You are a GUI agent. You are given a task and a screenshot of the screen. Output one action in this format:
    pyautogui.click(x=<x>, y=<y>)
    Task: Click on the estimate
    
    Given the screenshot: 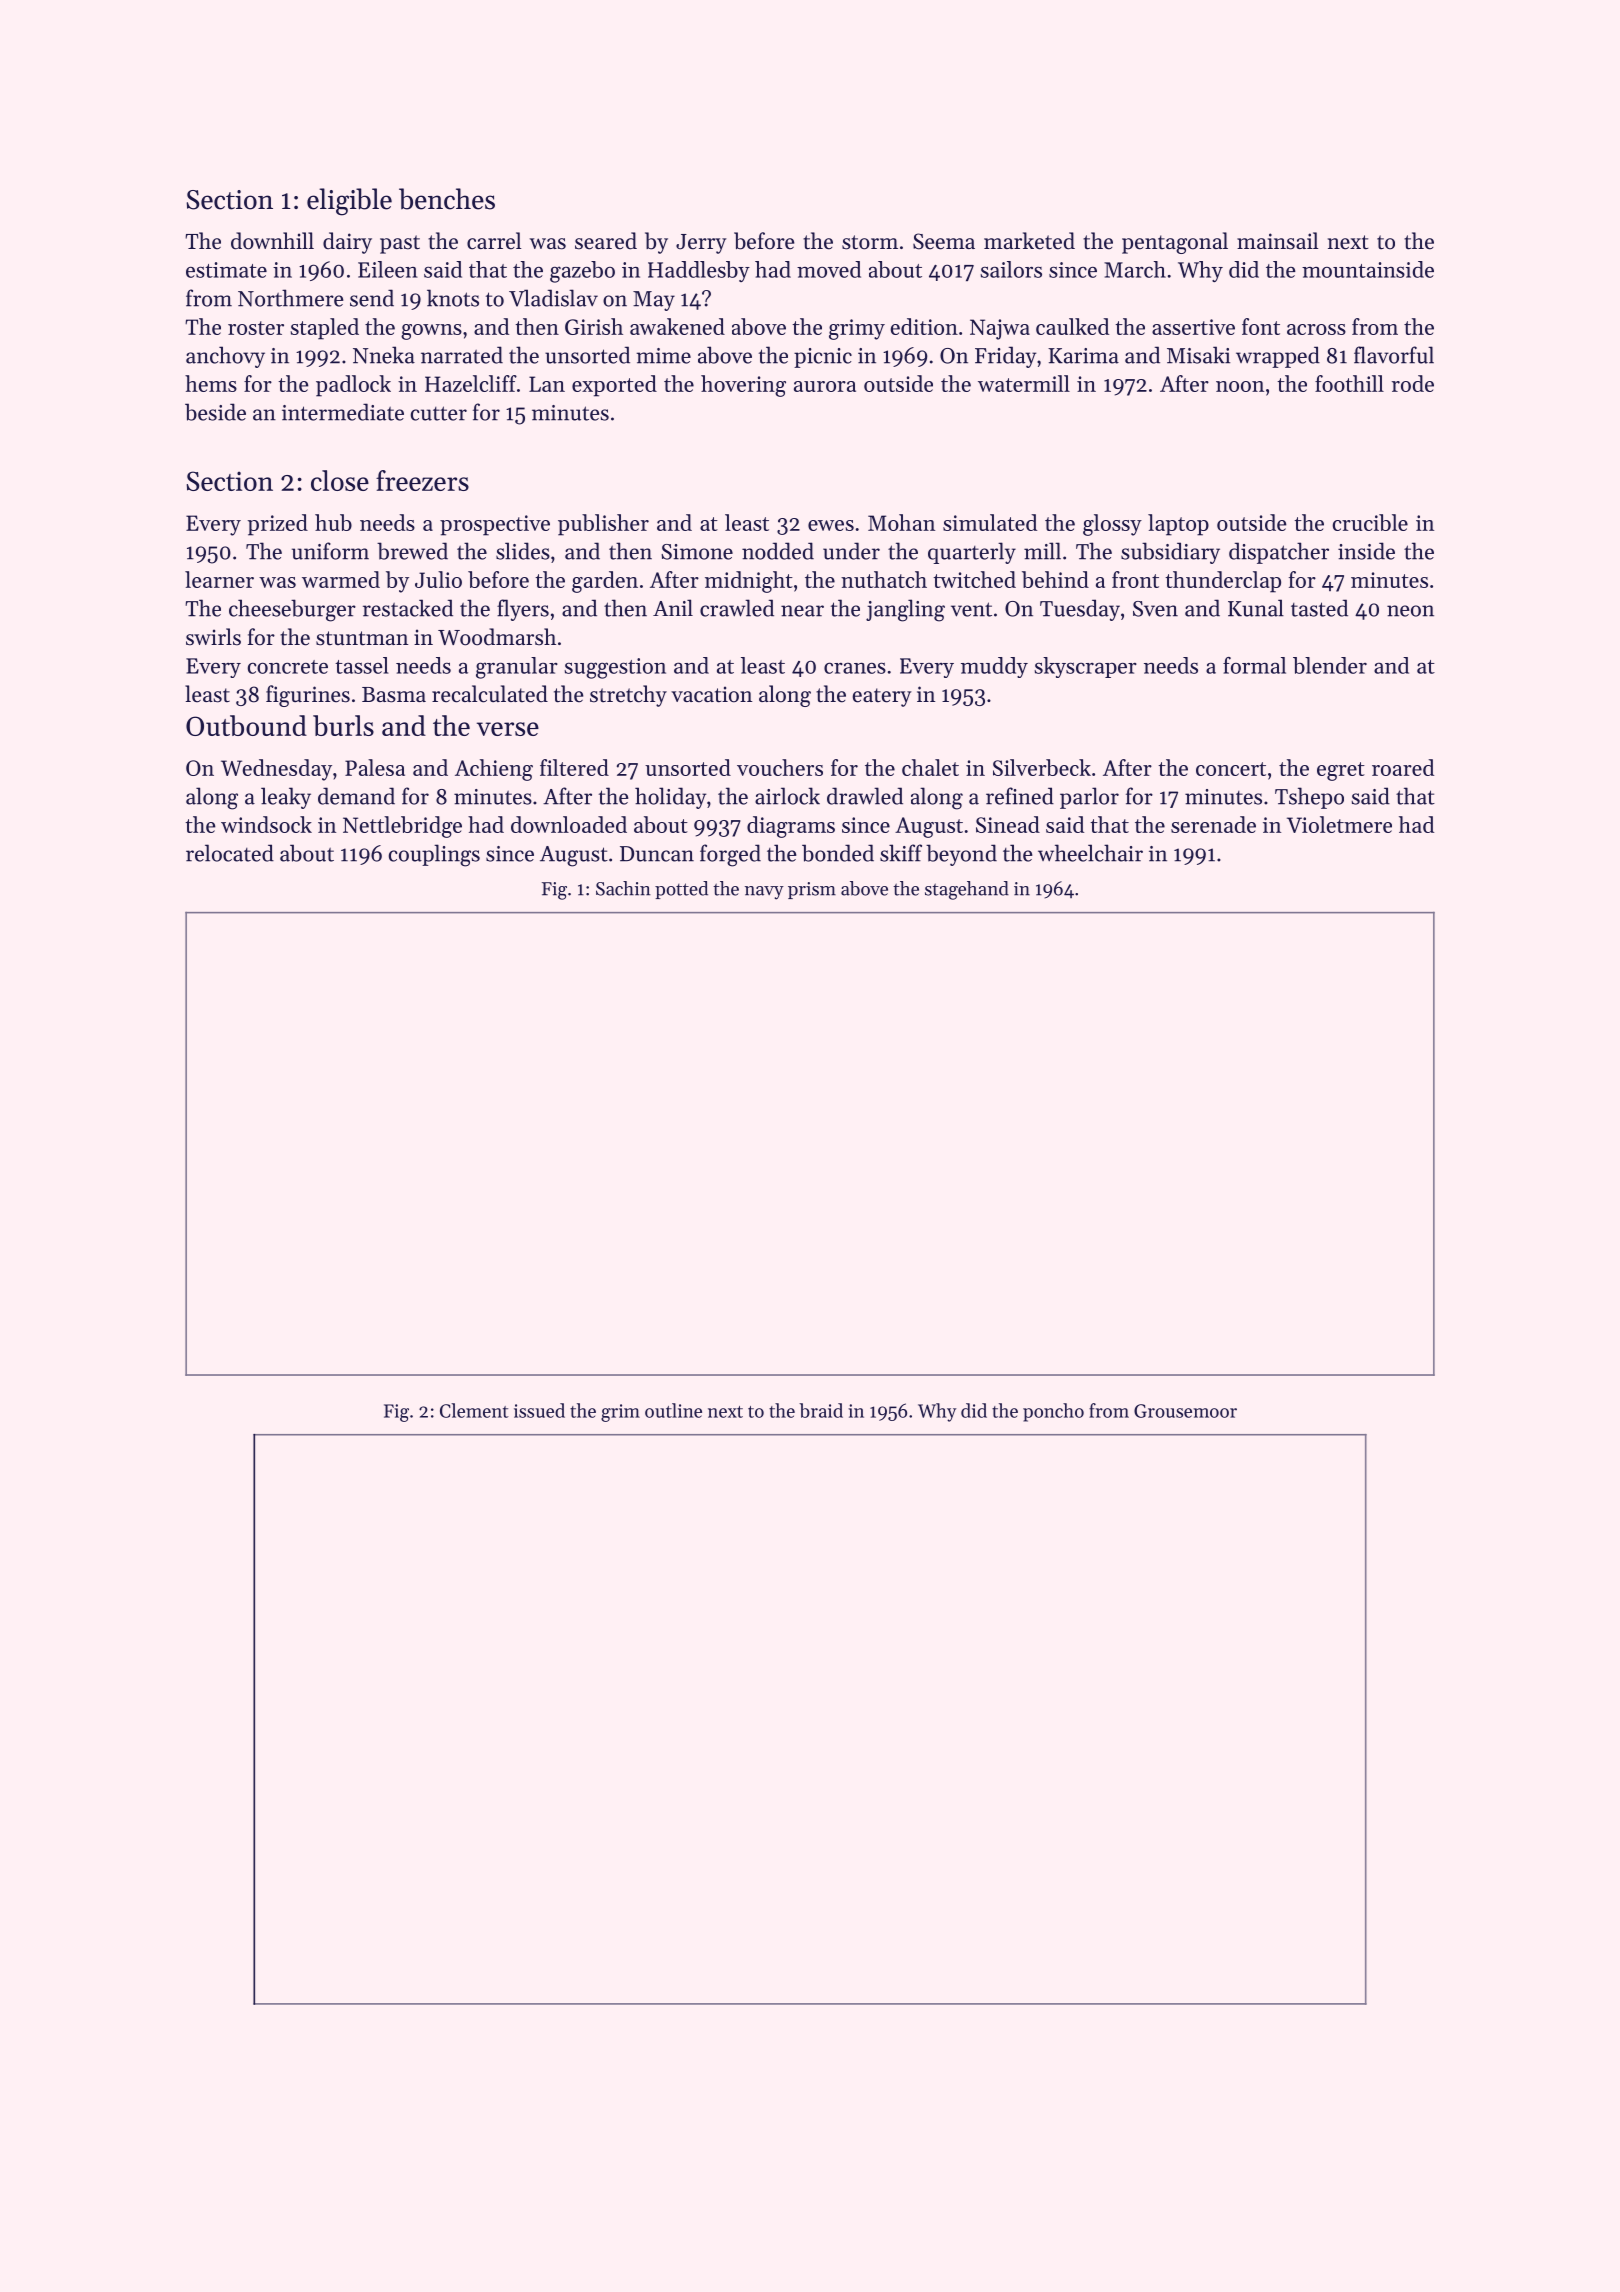 What is the action you would take?
    pyautogui.click(x=226, y=270)
